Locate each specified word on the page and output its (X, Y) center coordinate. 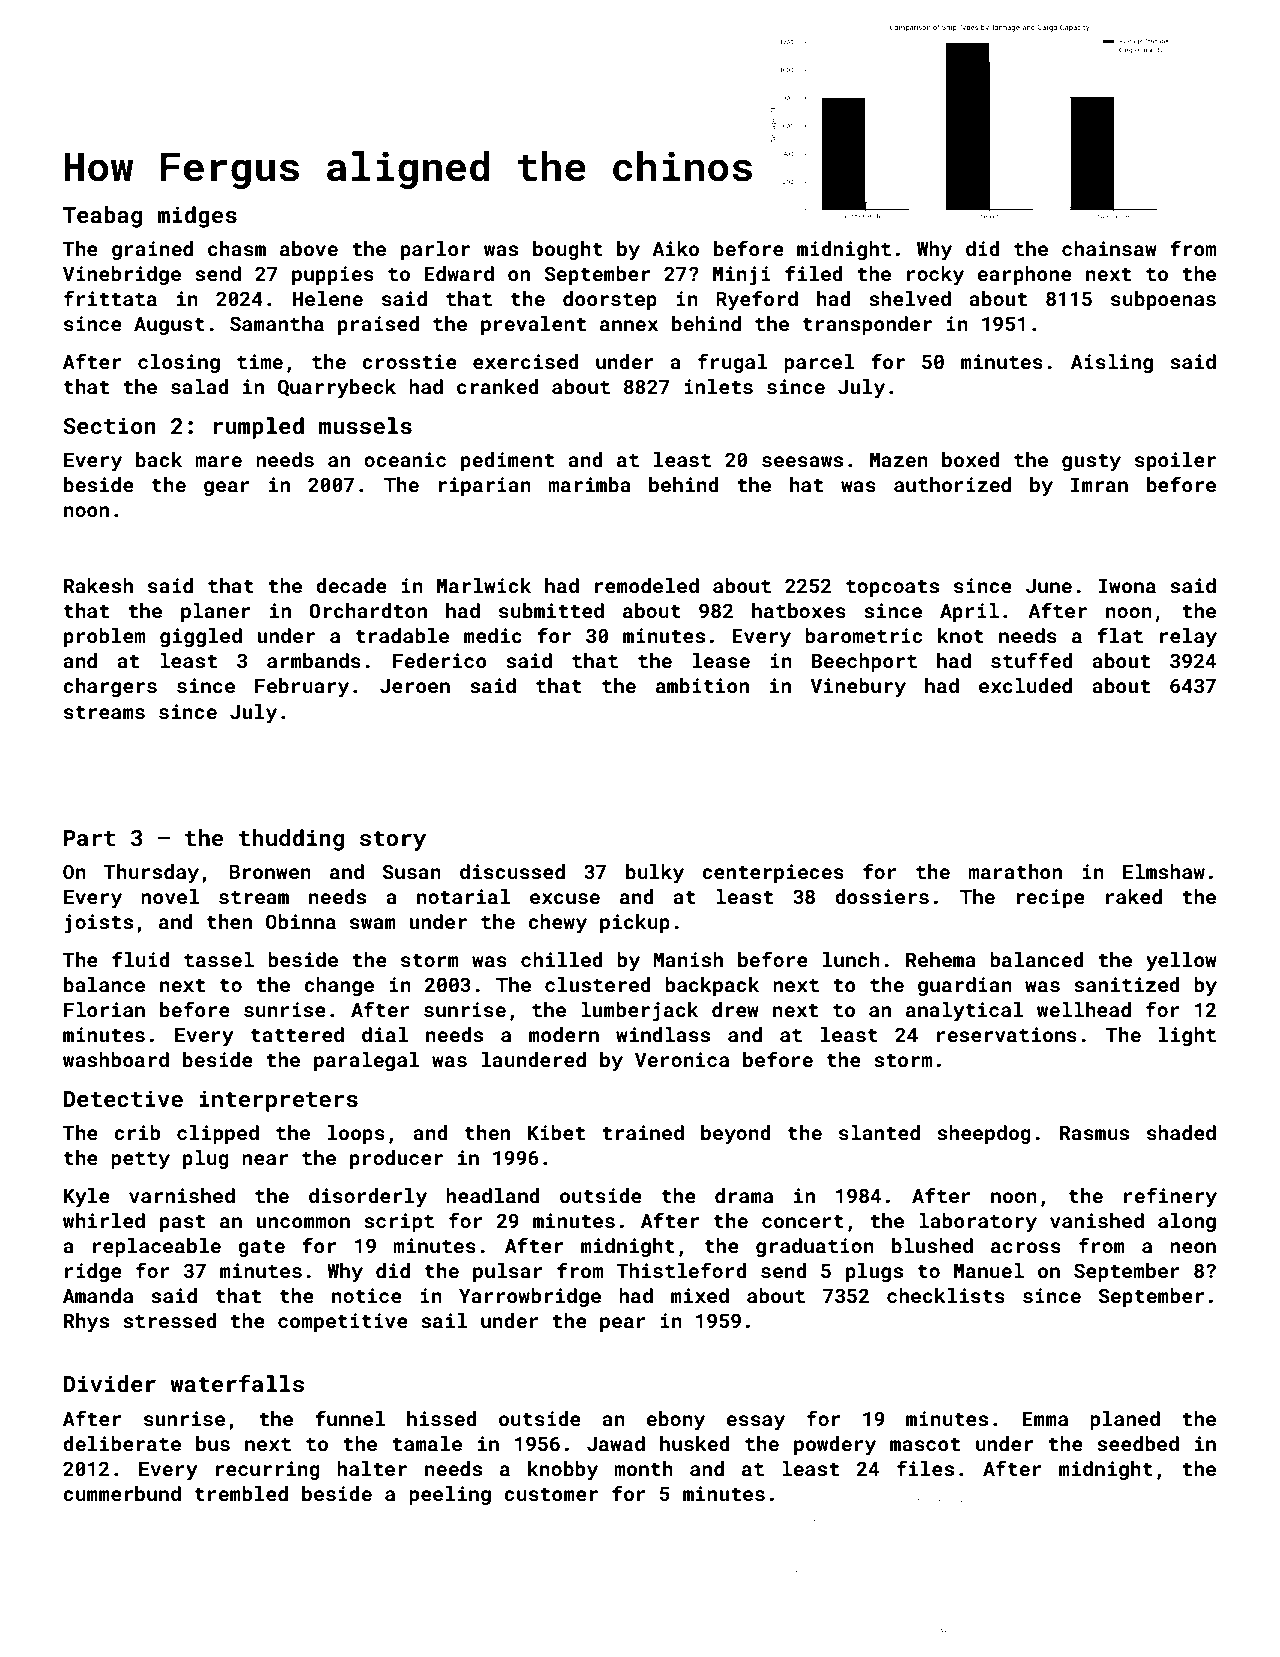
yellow (1181, 961)
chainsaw (1109, 248)
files (925, 1468)
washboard (116, 1059)
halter (372, 1468)
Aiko (675, 248)
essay (755, 1422)
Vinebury (858, 687)
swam (373, 923)
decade (351, 585)
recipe (1050, 898)
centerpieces (773, 873)
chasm (237, 248)
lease (721, 660)
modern (564, 1034)
